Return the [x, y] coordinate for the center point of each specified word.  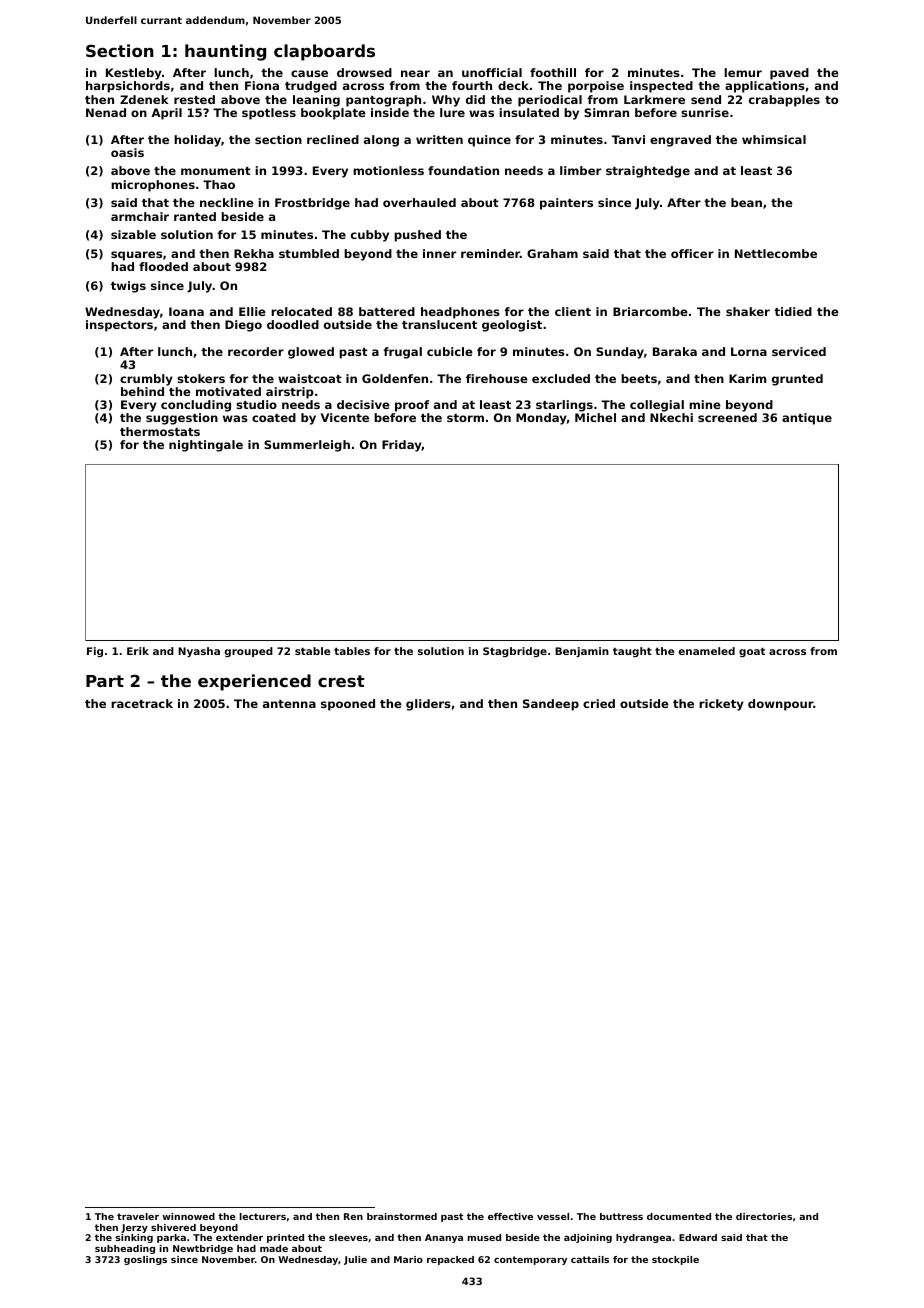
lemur [743, 72]
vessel [553, 1216]
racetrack [142, 703]
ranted [195, 216]
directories [764, 1216]
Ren [353, 1216]
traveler [138, 1216]
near [415, 73]
